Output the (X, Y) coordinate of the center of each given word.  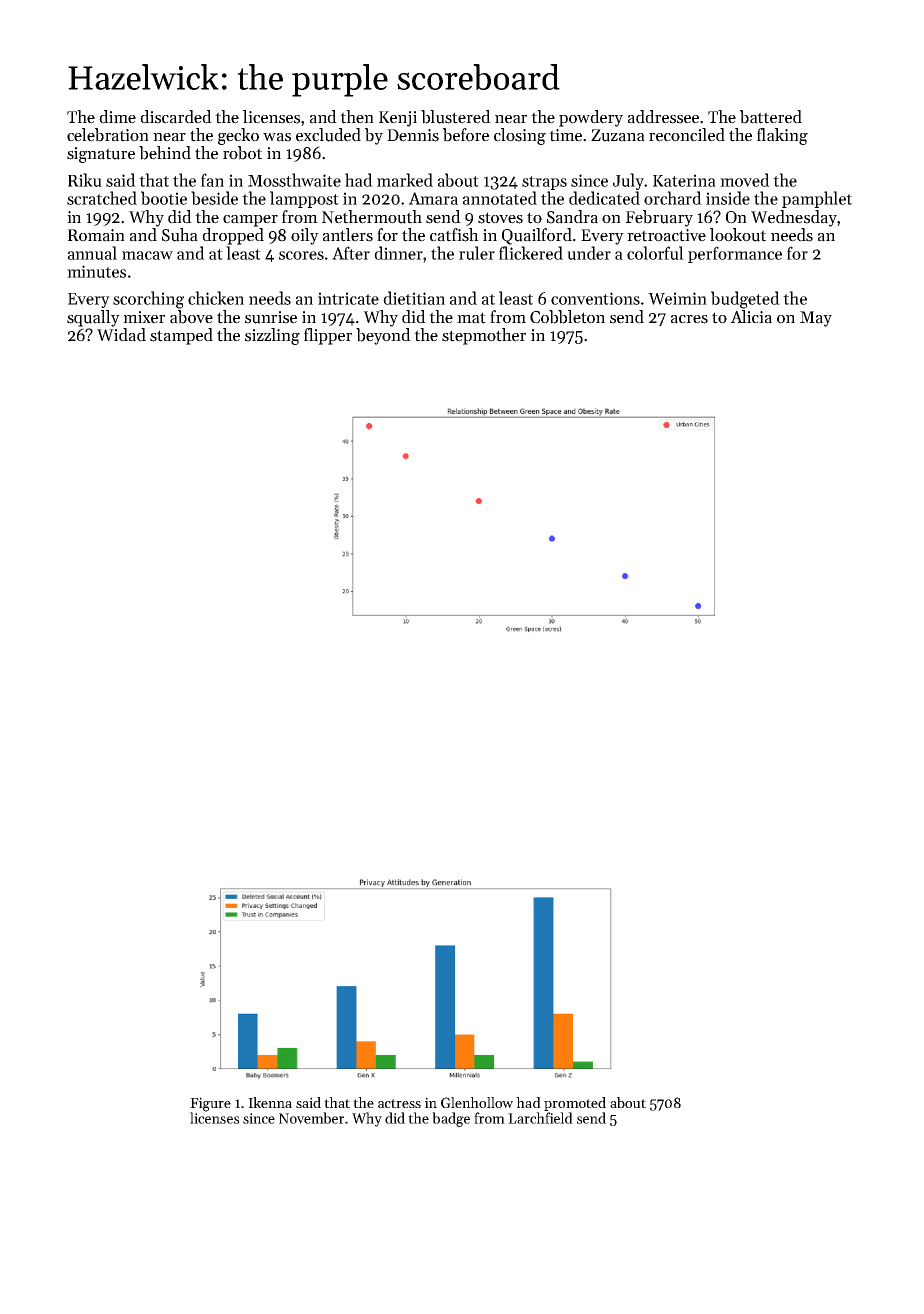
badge (451, 1119)
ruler (477, 253)
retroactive (666, 235)
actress (399, 1103)
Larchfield (540, 1118)
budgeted (745, 300)
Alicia (751, 317)
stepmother (484, 336)
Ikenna (270, 1102)
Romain (96, 235)
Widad (121, 335)
